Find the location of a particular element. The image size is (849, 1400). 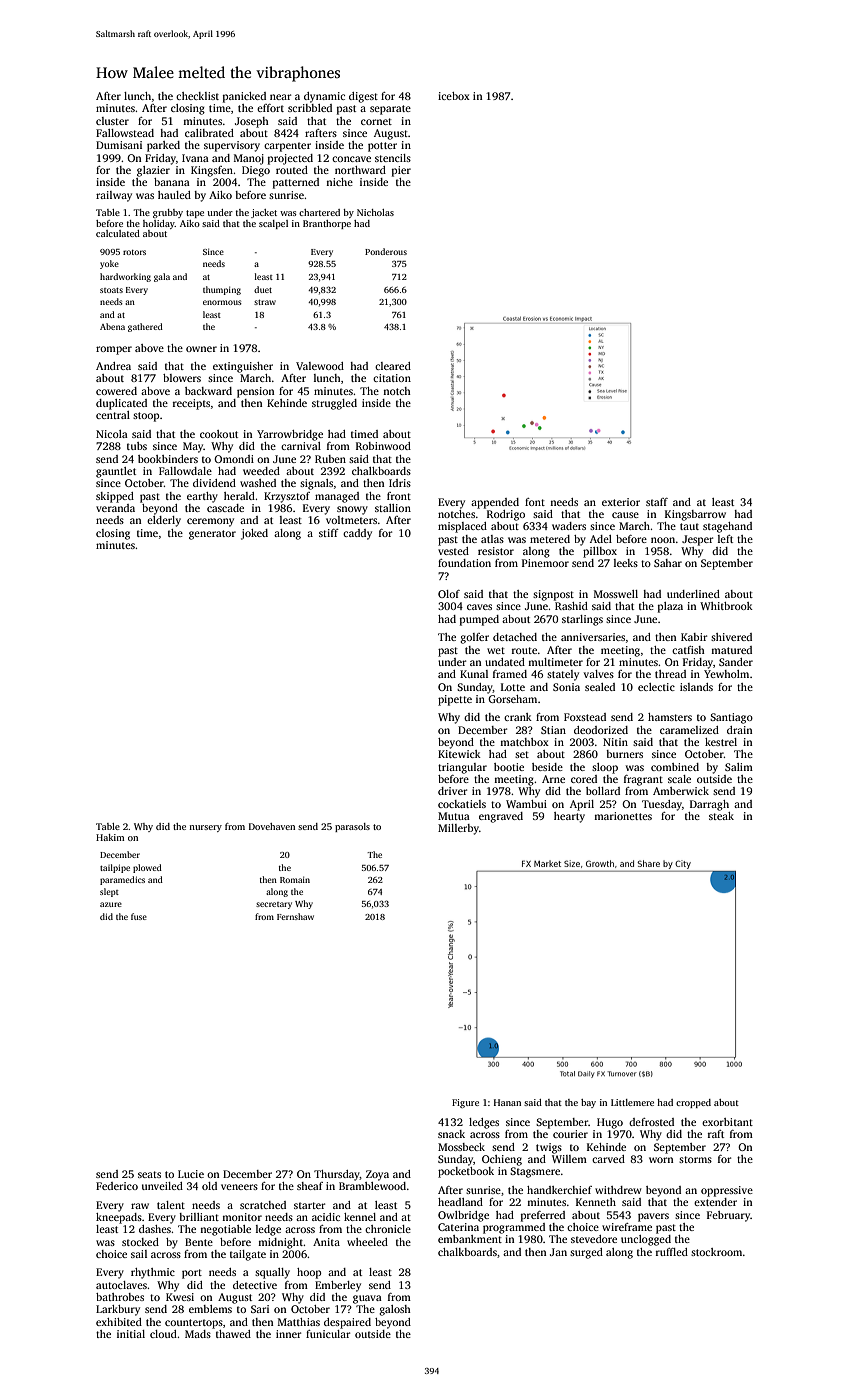

yoke is located at coordinates (109, 264).
